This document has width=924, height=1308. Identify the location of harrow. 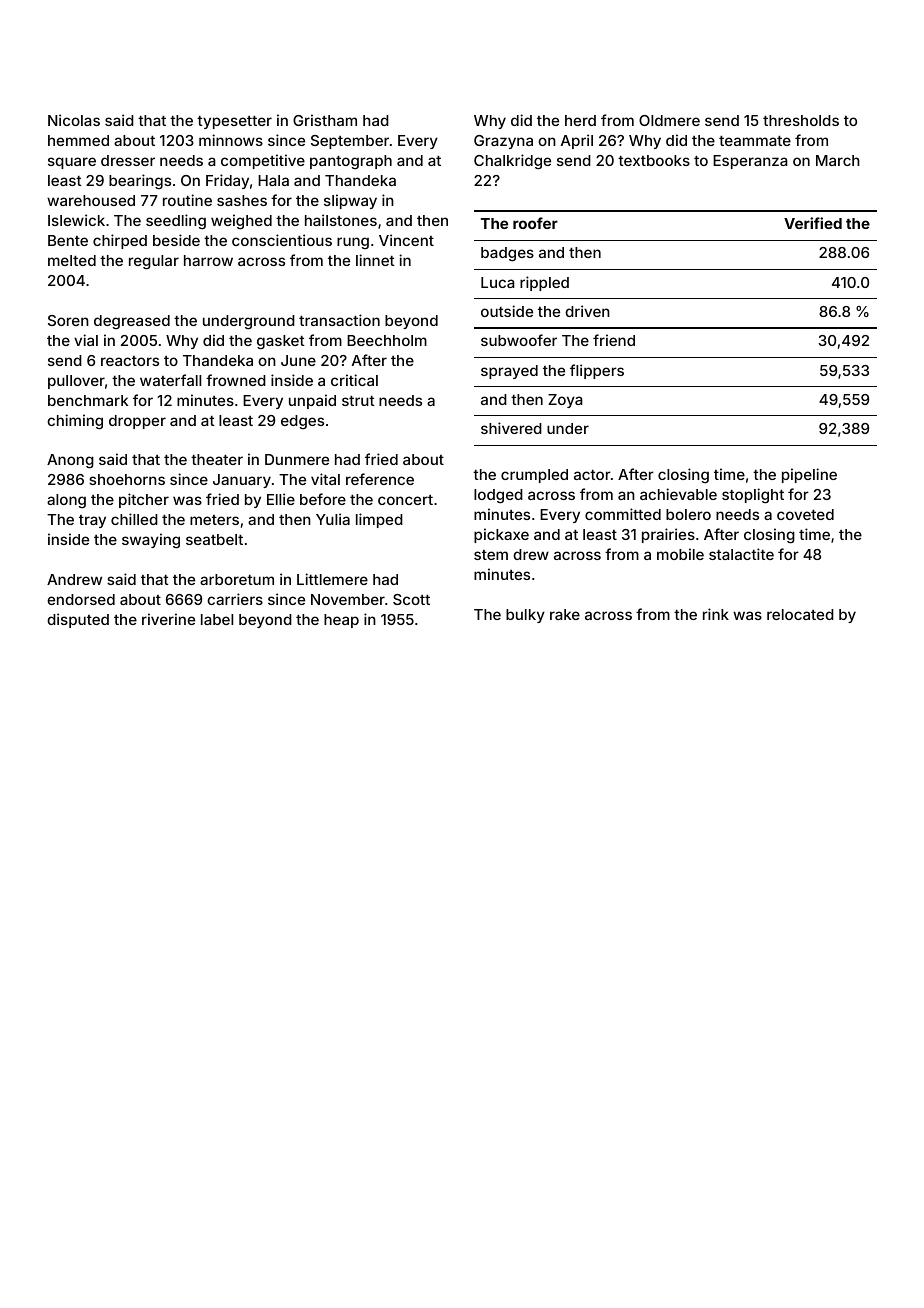
(208, 260).
